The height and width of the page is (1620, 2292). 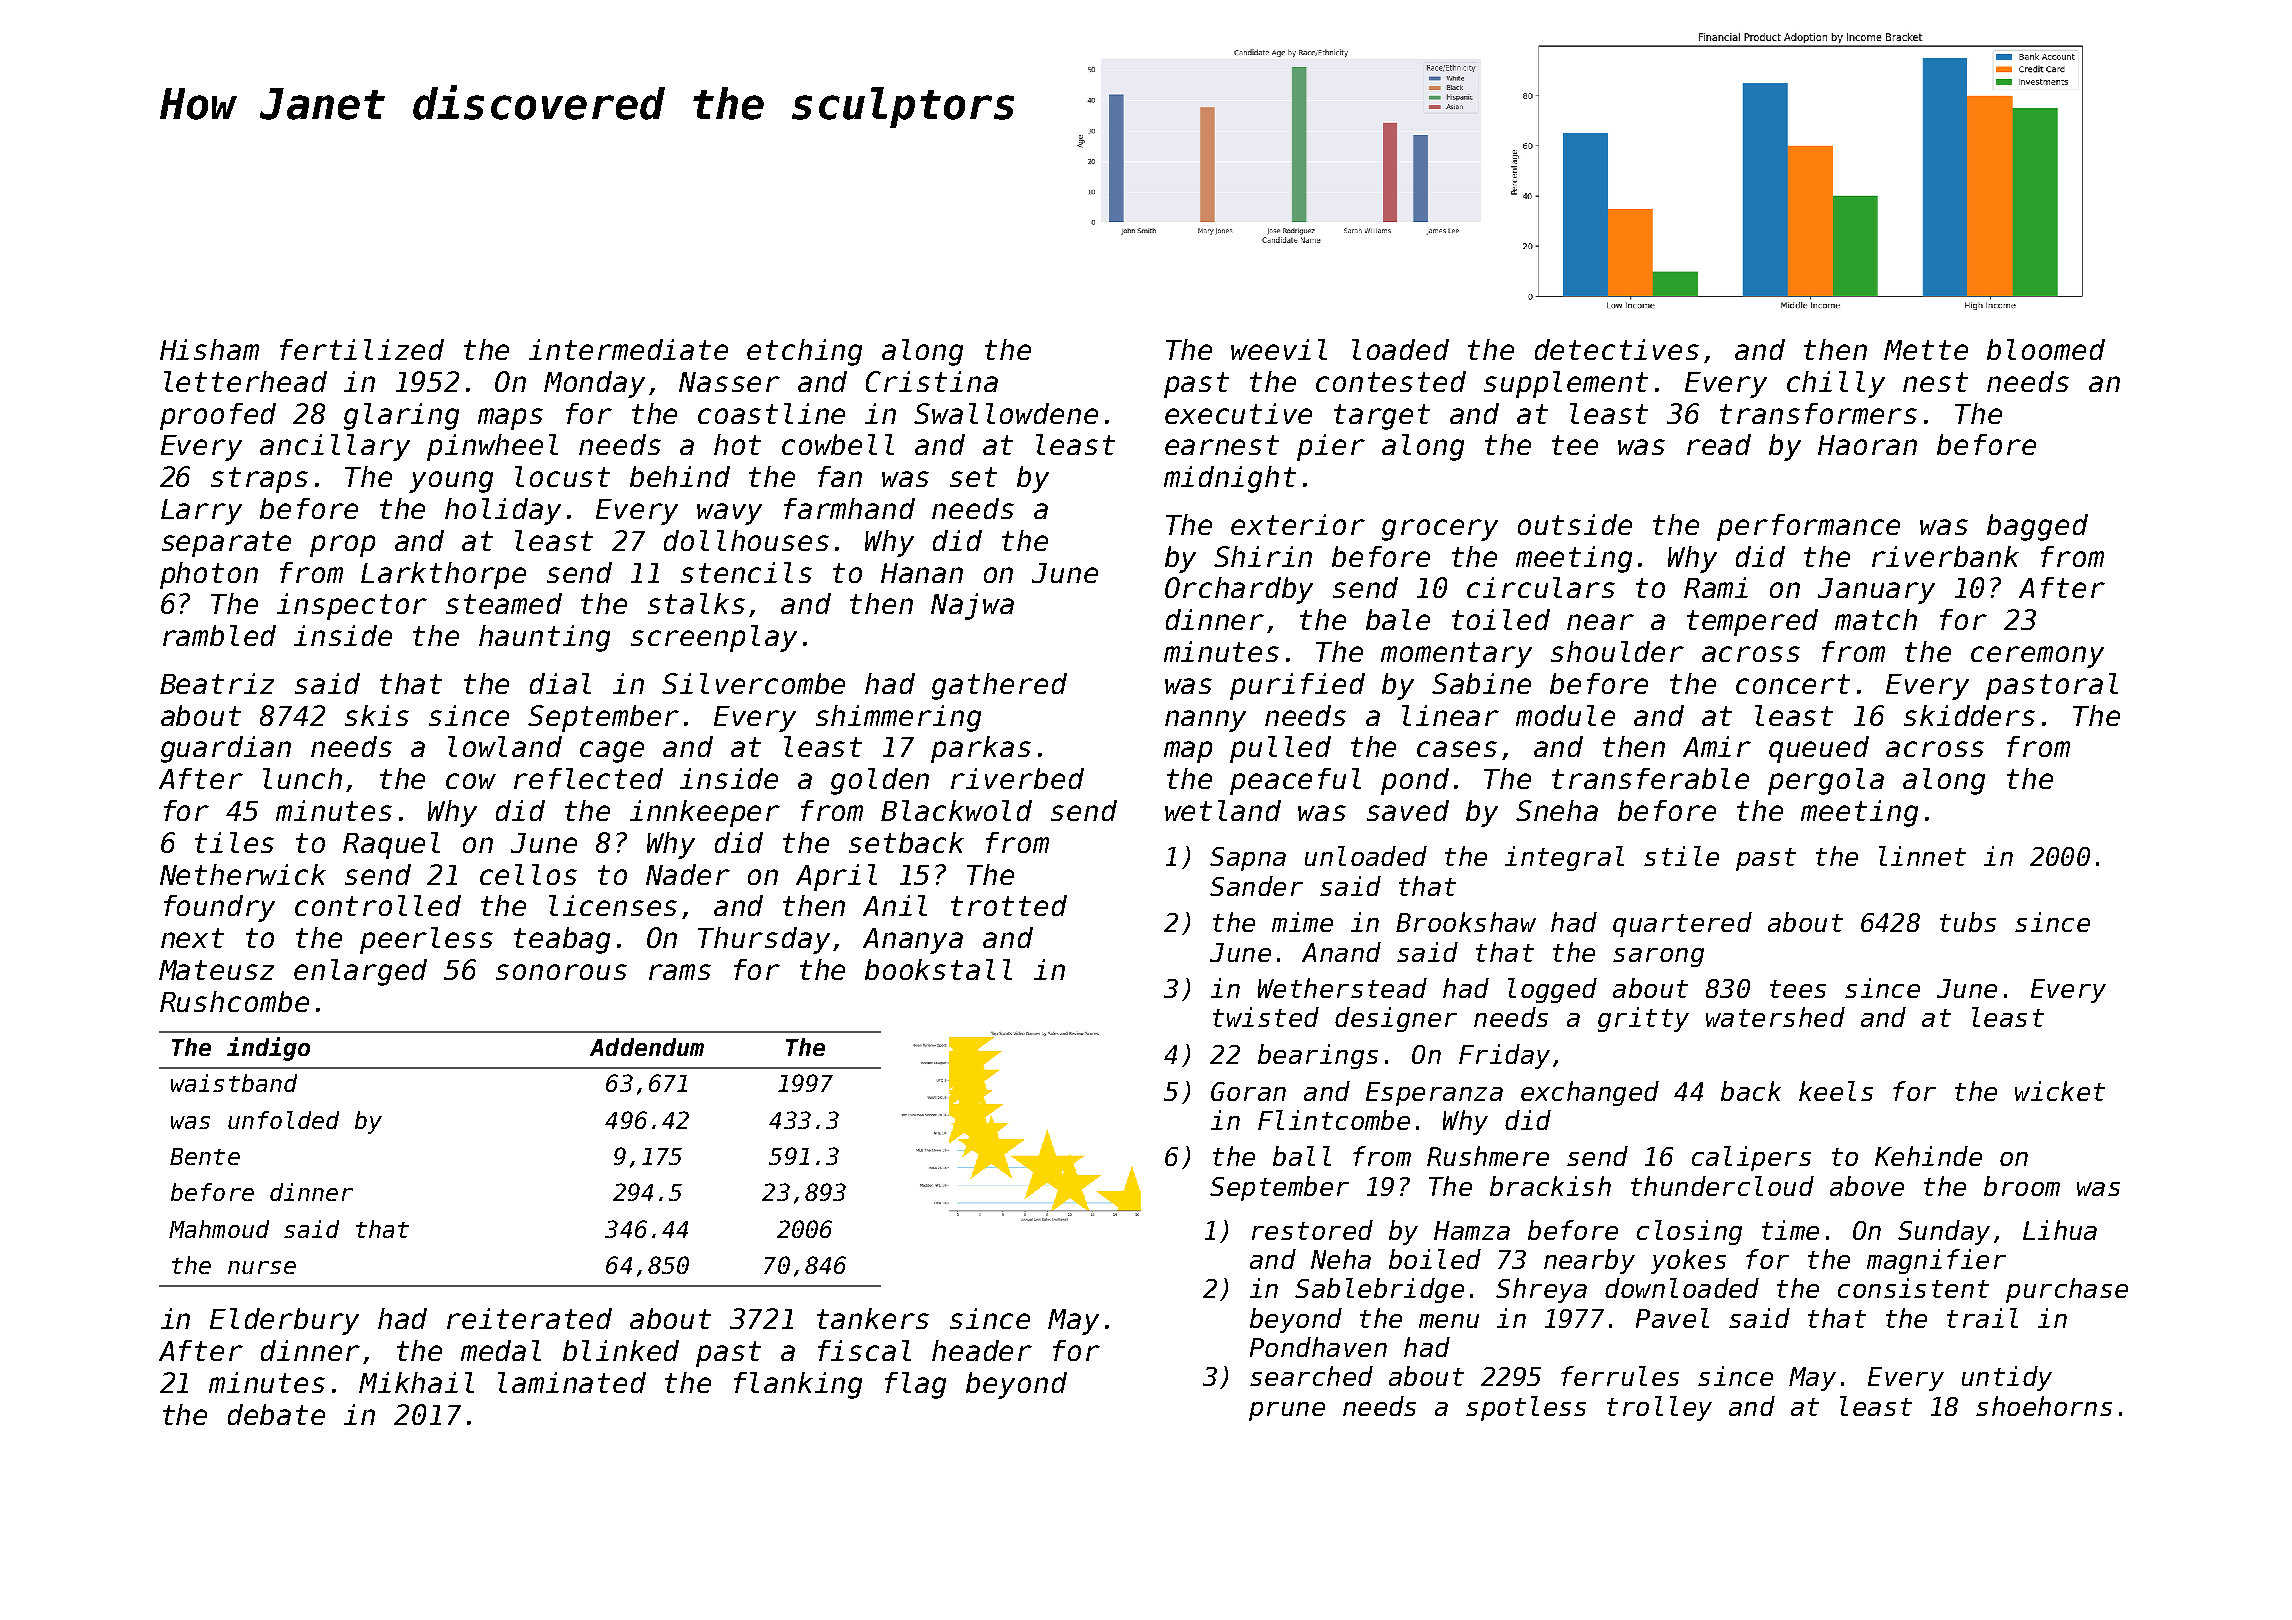 What do you see at coordinates (219, 908) in the page?
I see `foundry` at bounding box center [219, 908].
